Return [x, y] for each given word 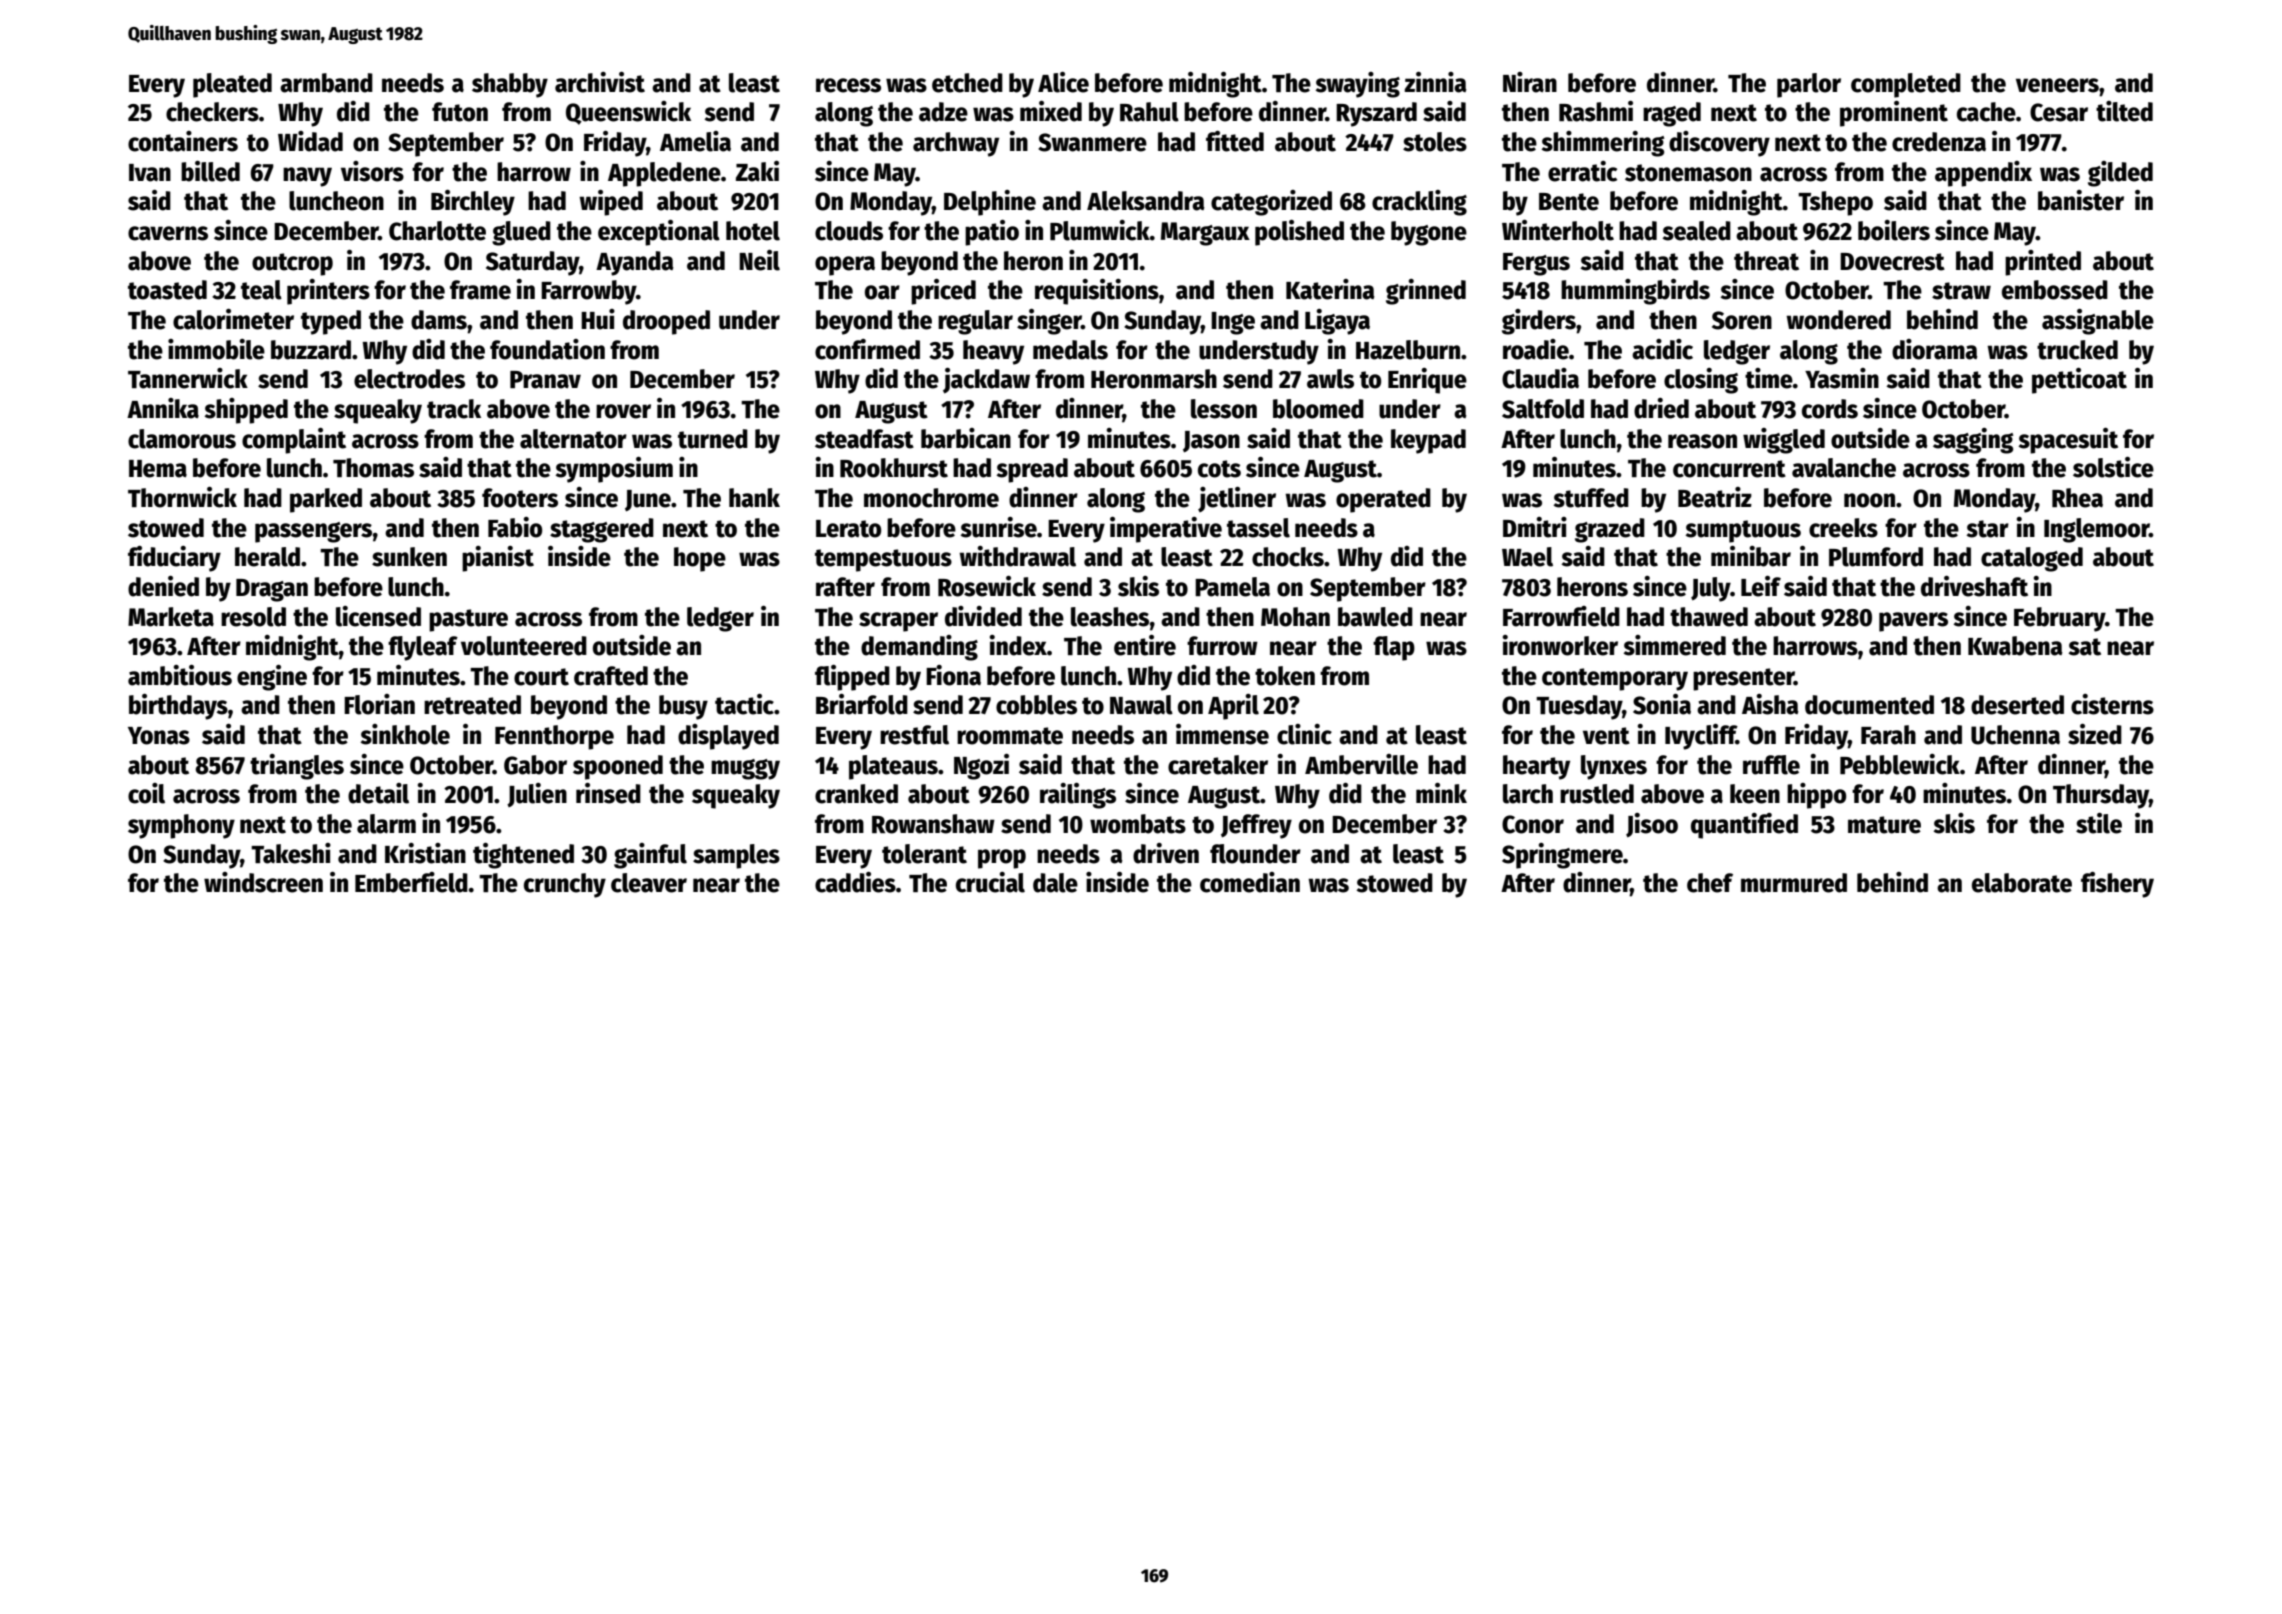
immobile [216, 349]
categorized [1271, 203]
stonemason [1688, 173]
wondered [1838, 320]
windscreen [263, 882]
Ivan [150, 173]
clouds [849, 231]
